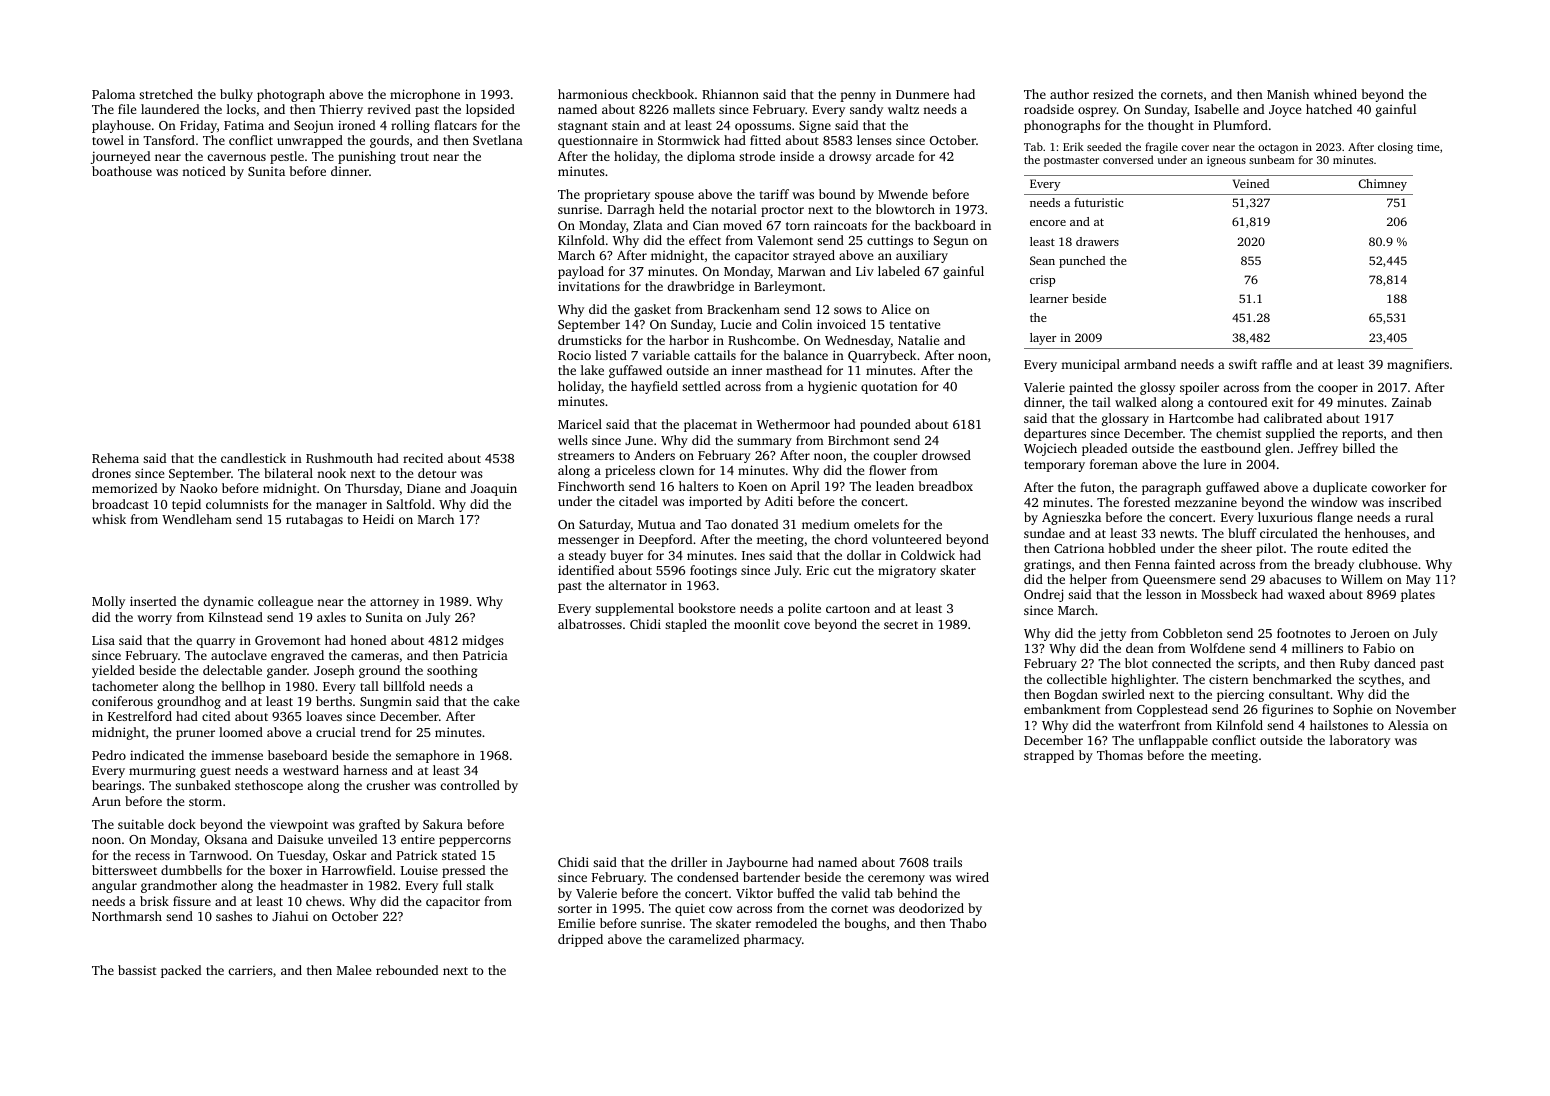  I want to click on author, so click(1069, 94).
